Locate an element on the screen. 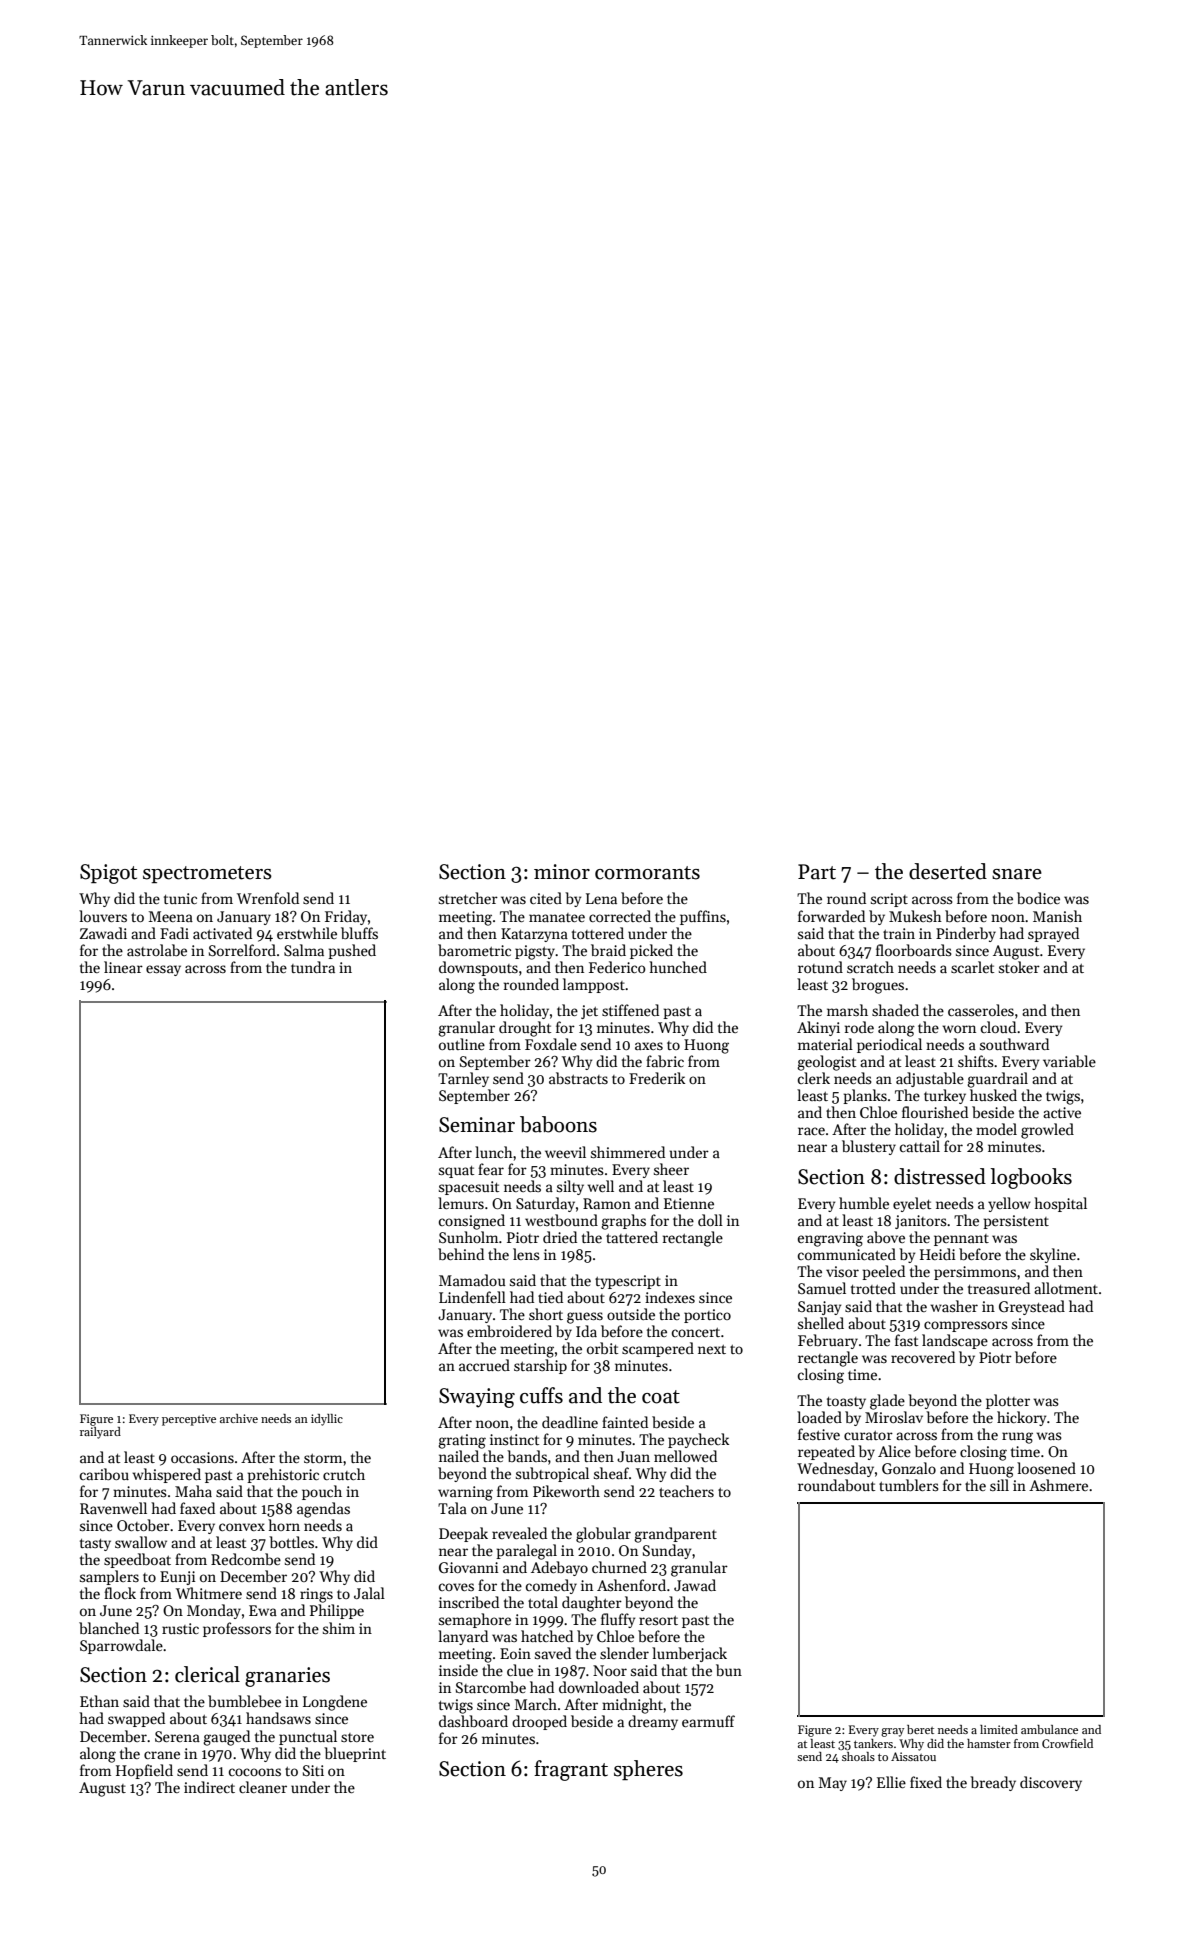  bready is located at coordinates (993, 1783).
